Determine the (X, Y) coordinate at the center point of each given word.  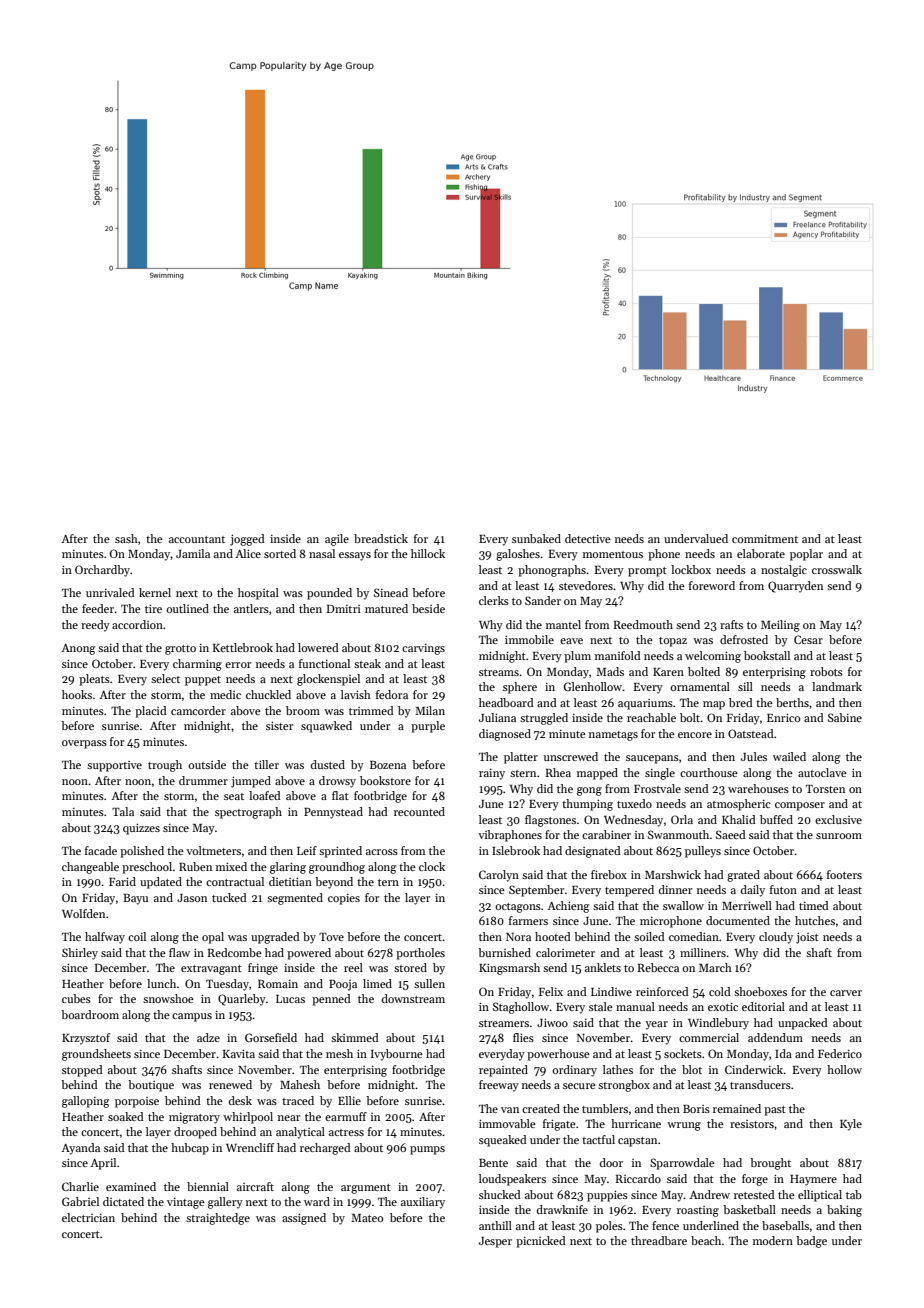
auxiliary (423, 1203)
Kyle (851, 1125)
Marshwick (673, 874)
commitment (765, 539)
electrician (88, 1217)
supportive (114, 766)
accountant (197, 539)
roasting (698, 1211)
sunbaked (536, 538)
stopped (82, 1071)
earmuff (346, 1116)
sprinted (340, 852)
